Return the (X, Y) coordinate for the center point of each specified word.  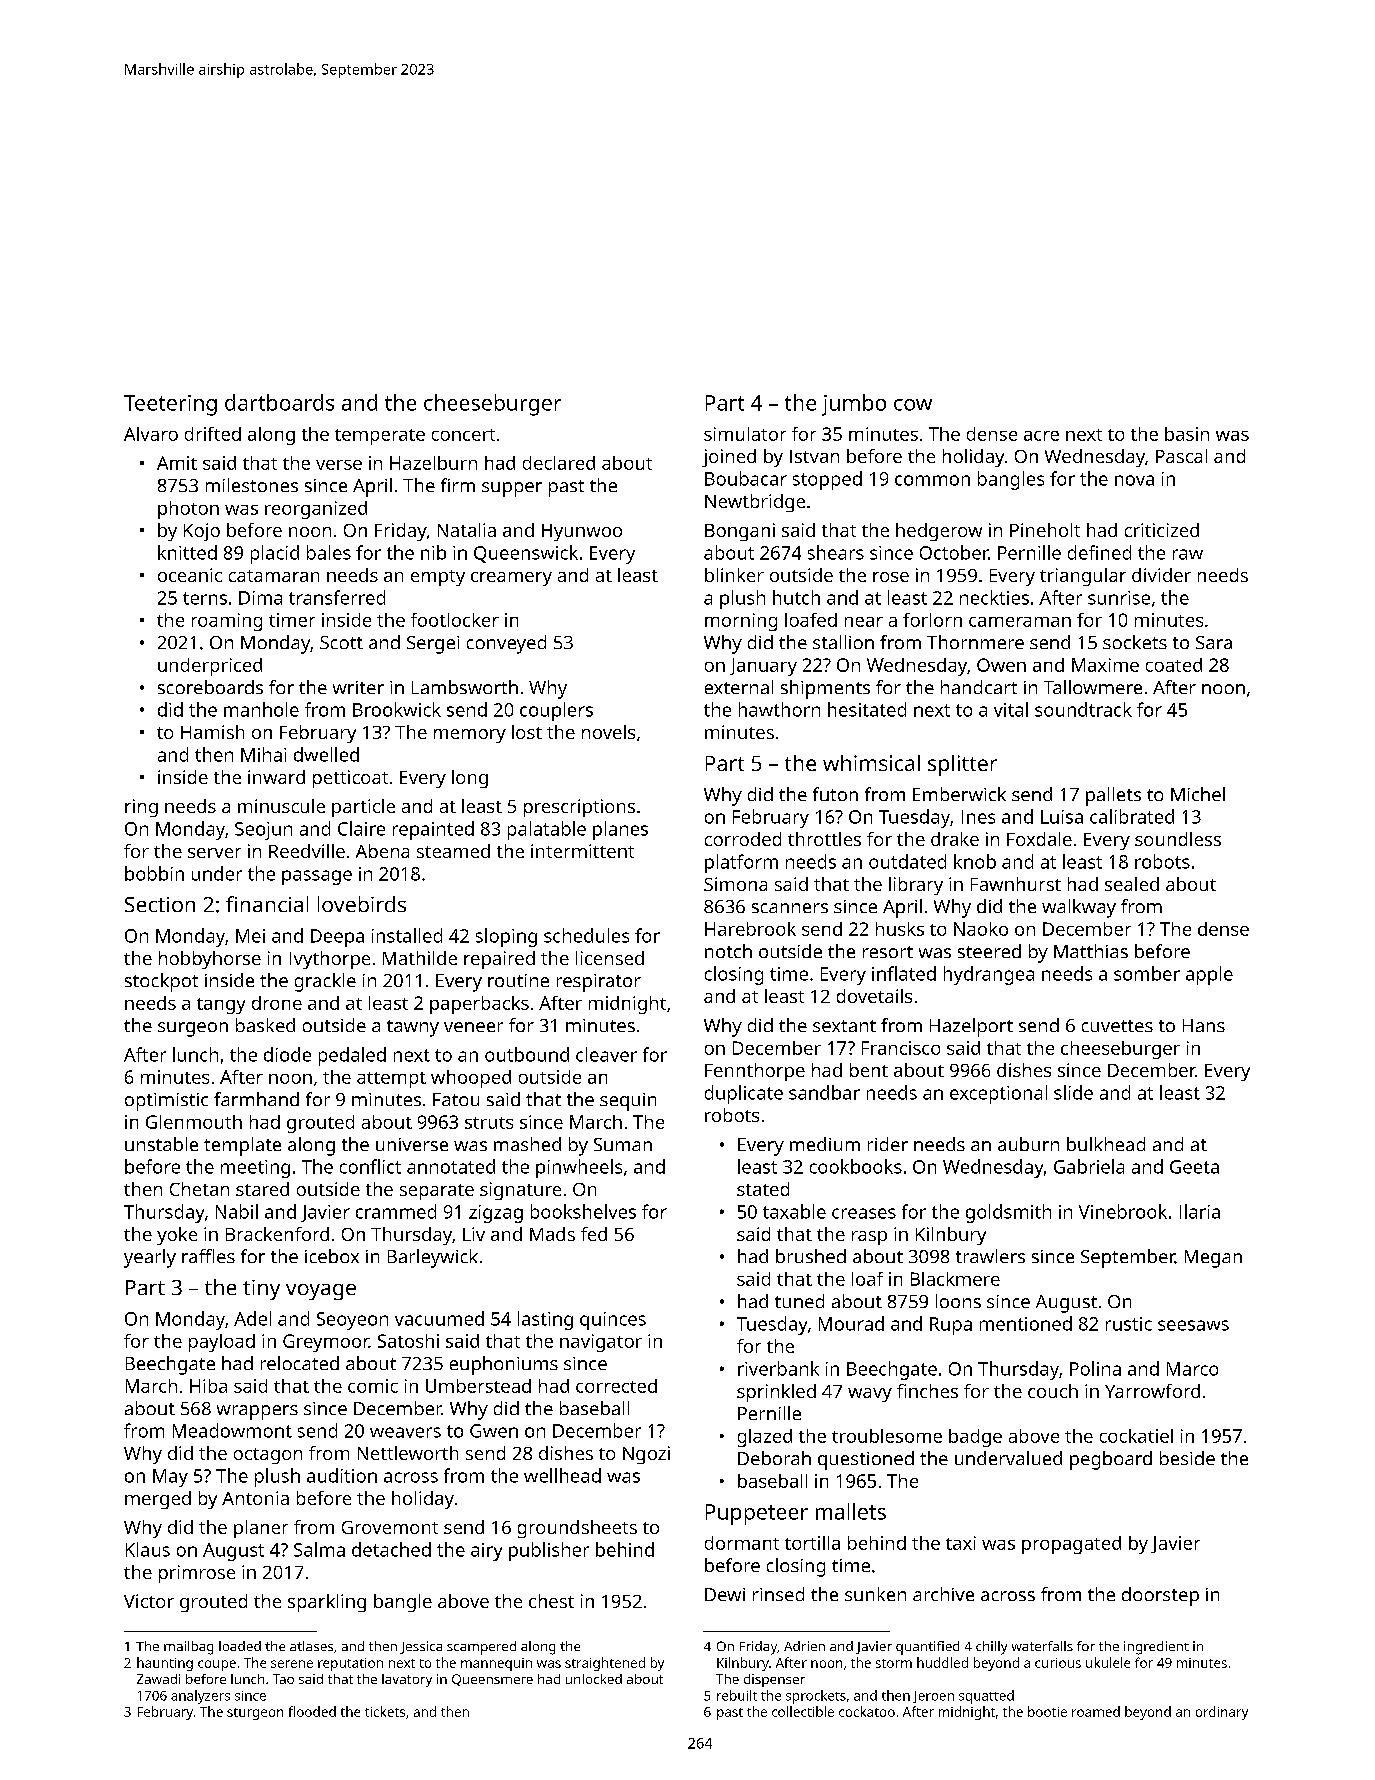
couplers (556, 711)
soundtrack (1083, 709)
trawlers (990, 1256)
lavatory (407, 1680)
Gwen (494, 1431)
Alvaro (151, 434)
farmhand (256, 1099)
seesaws (1193, 1325)
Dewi (725, 1594)
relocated (300, 1363)
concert (463, 435)
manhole (261, 709)
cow (913, 405)
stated (763, 1189)
